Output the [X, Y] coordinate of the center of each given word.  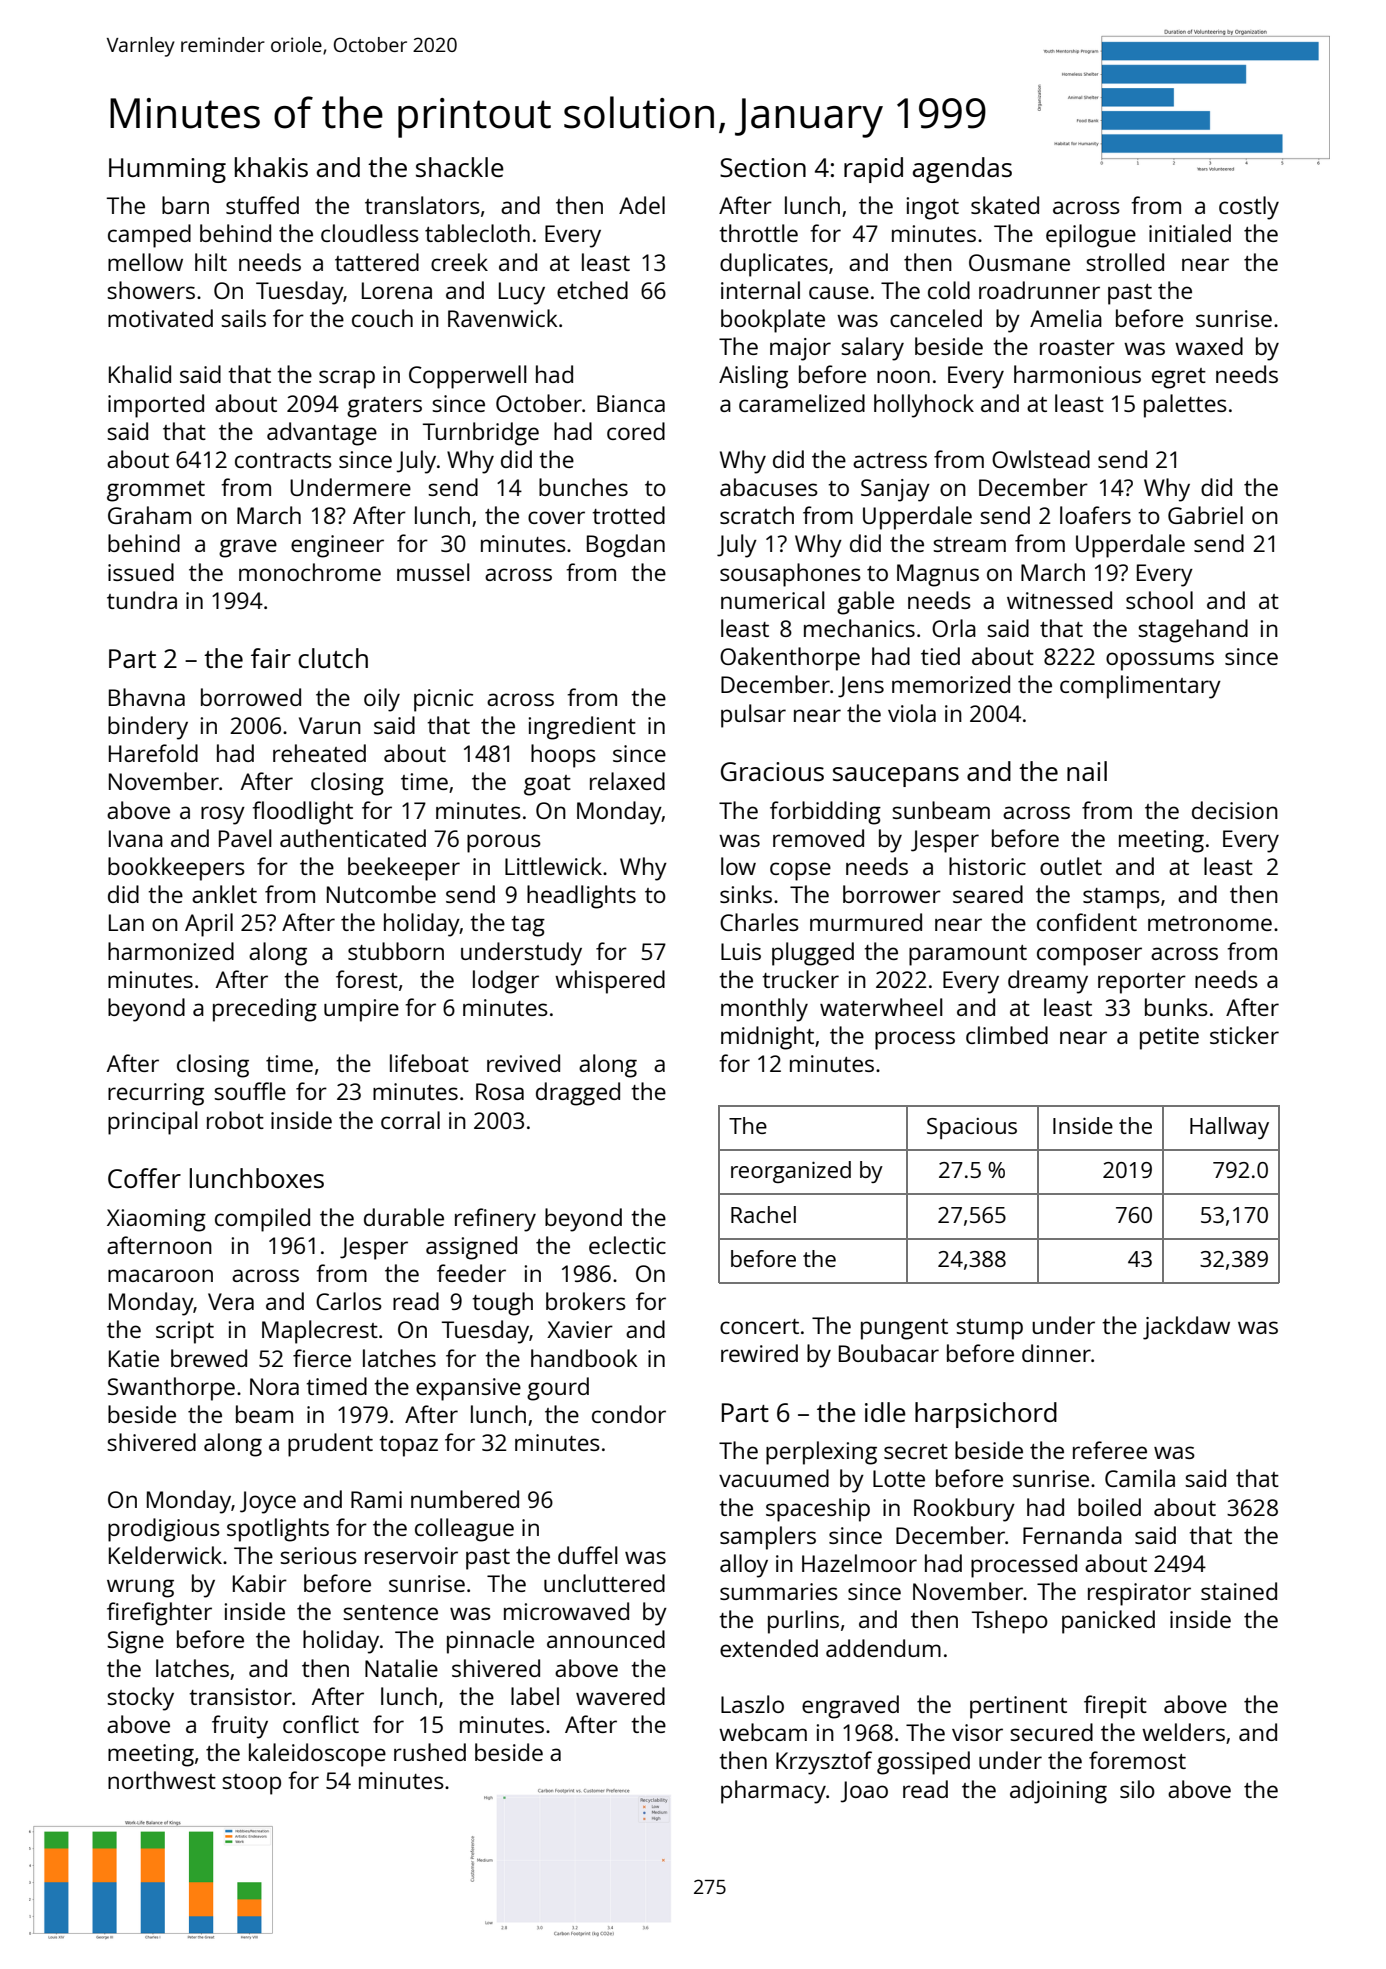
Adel [642, 205]
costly [1249, 208]
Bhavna [147, 697]
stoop [251, 1784]
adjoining [1058, 1792]
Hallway [1229, 1128]
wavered [620, 1696]
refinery [495, 1220]
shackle [460, 167]
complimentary [1140, 687]
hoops [563, 756]
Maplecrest [320, 1332]
